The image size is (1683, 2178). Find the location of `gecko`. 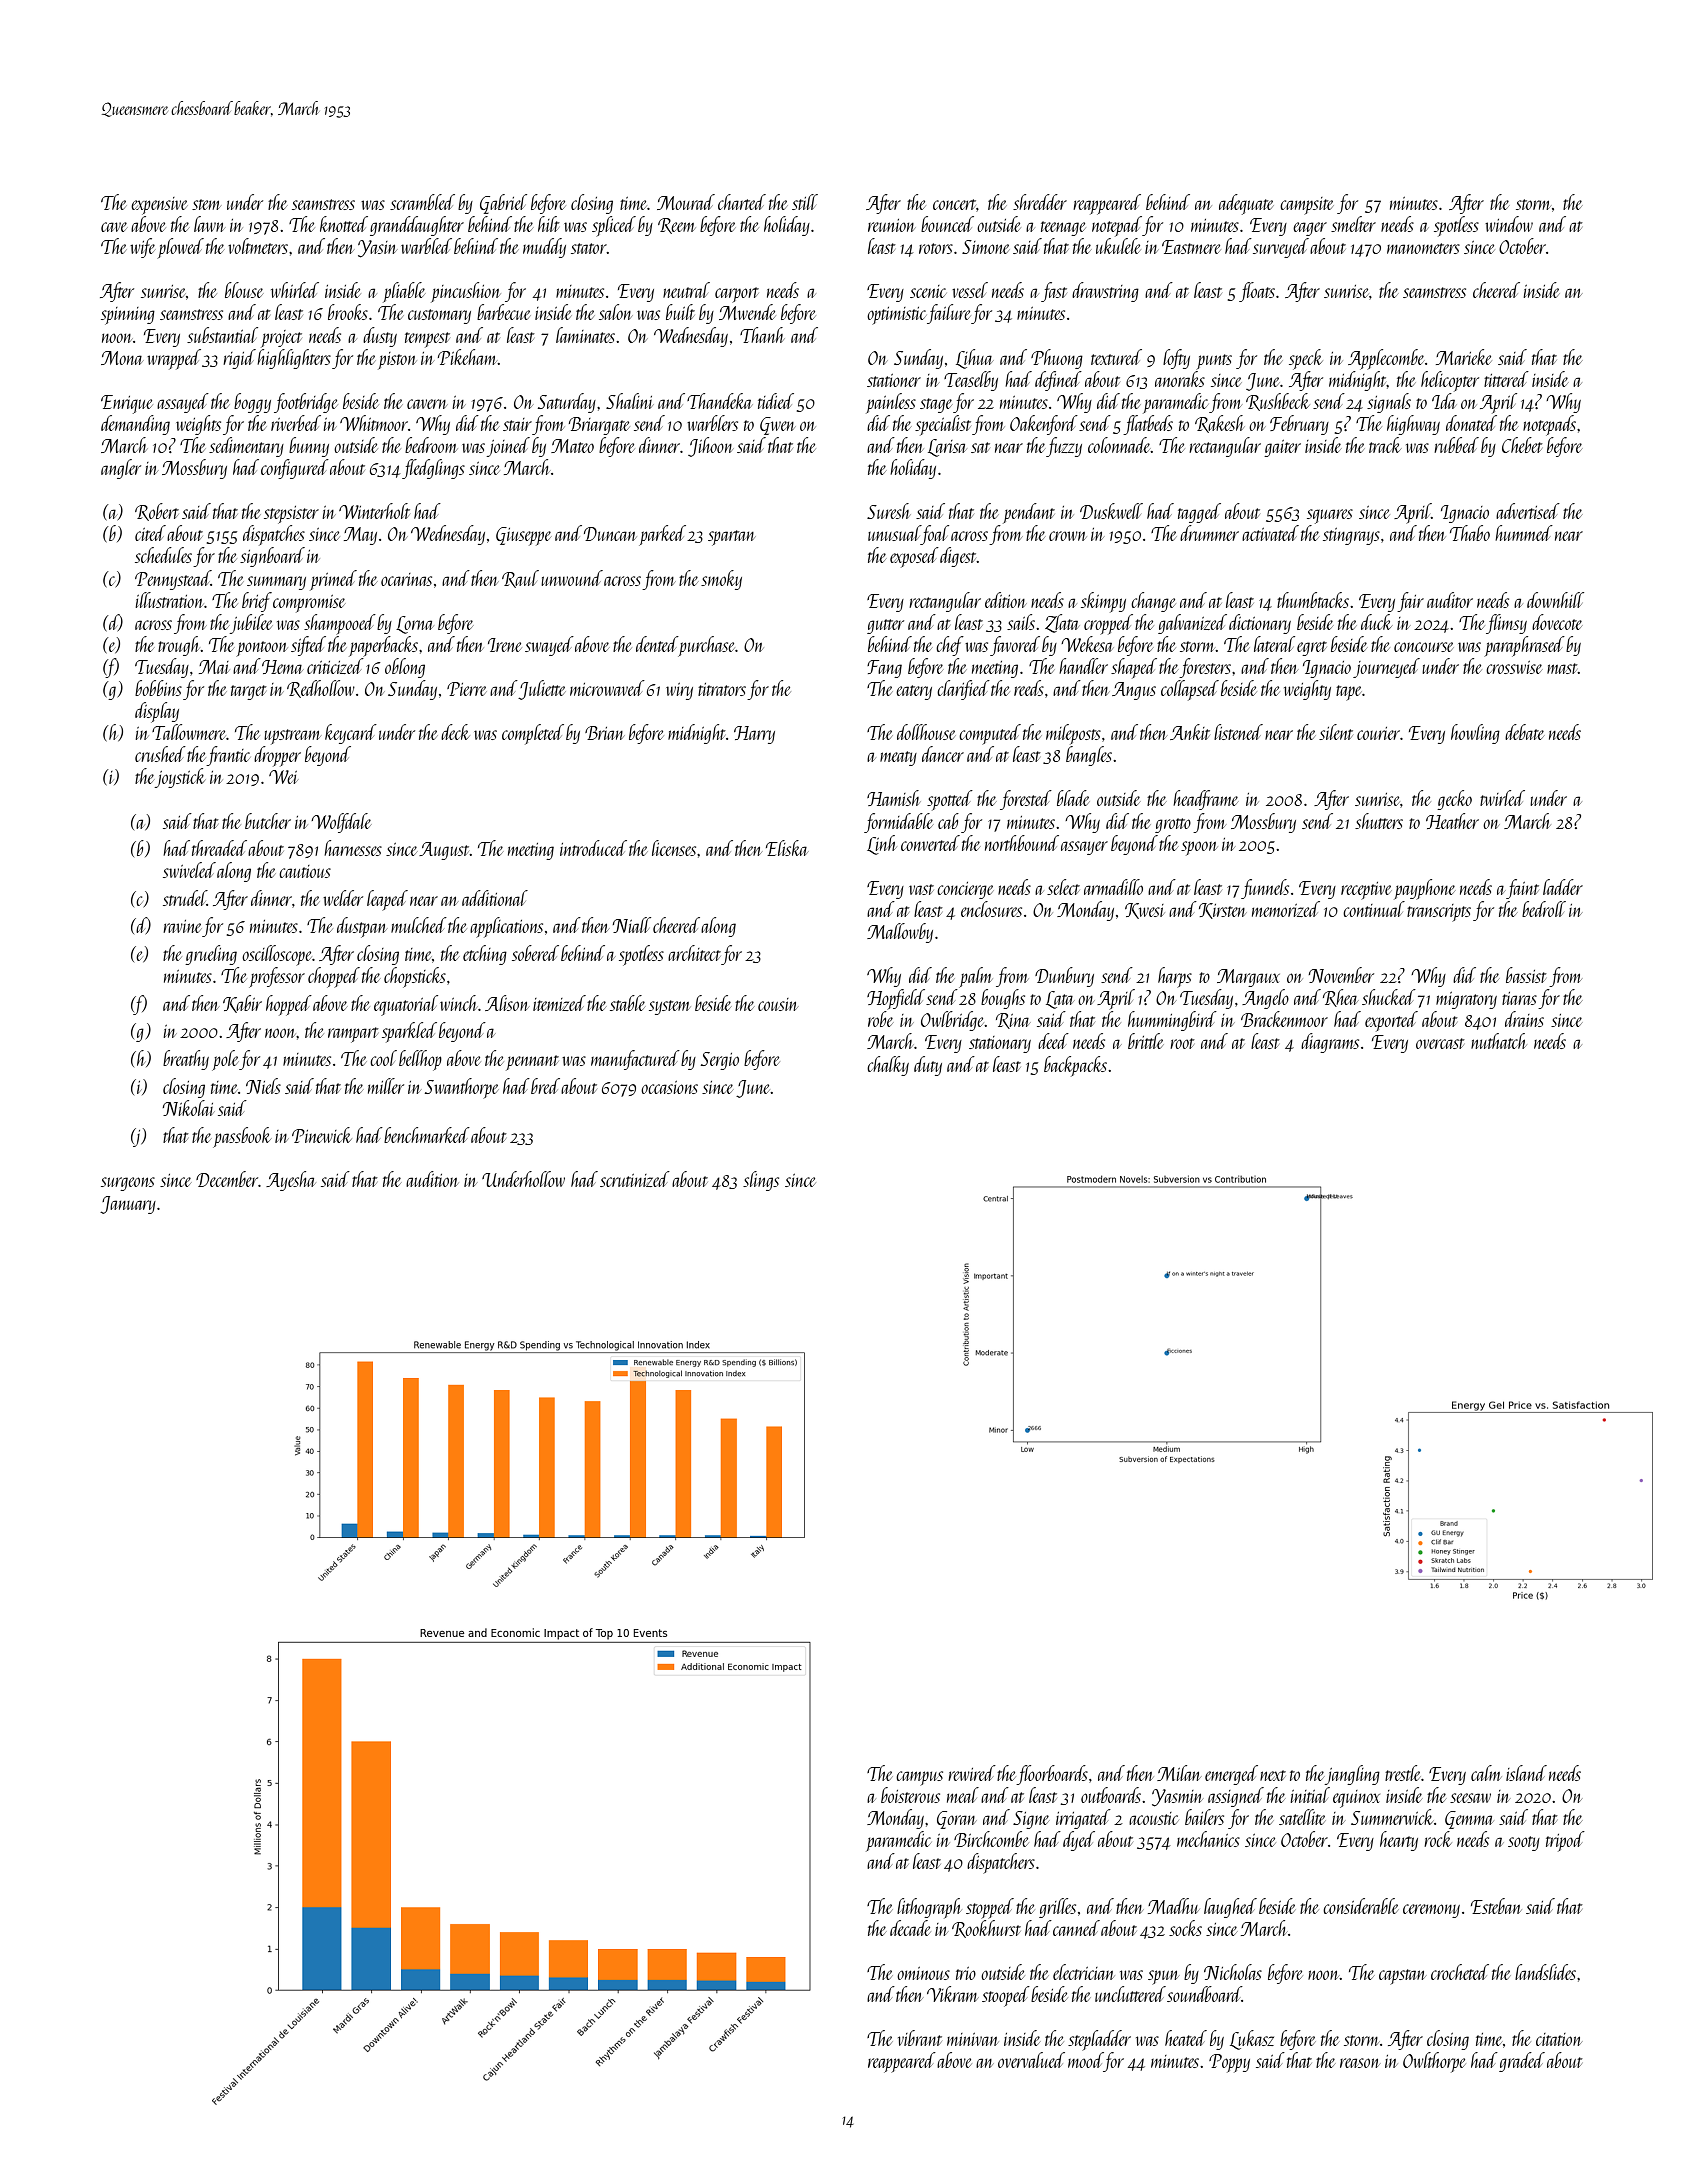

gecko is located at coordinates (1454, 800).
